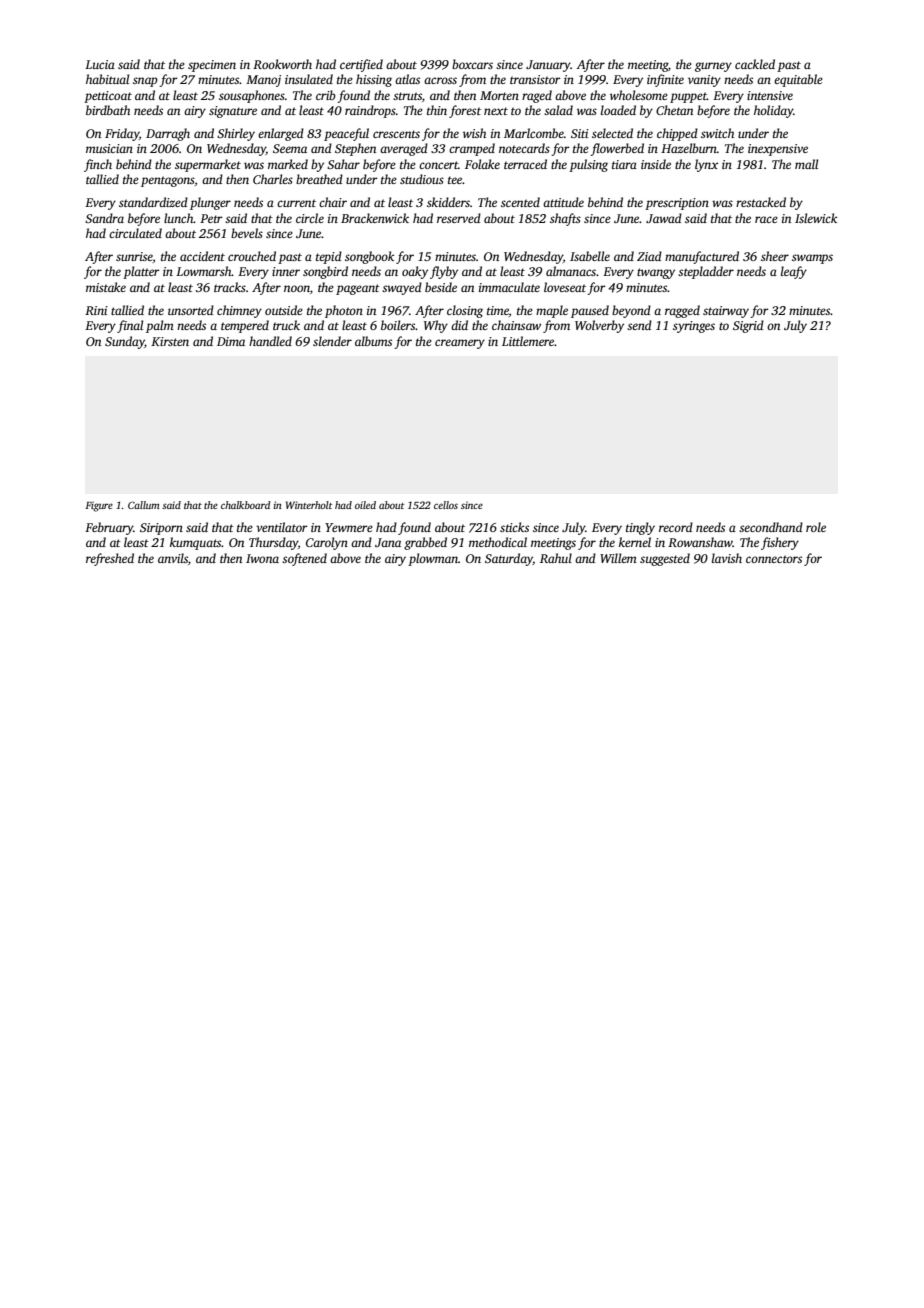 The image size is (924, 1308). What do you see at coordinates (774, 559) in the screenshot?
I see `connectors` at bounding box center [774, 559].
